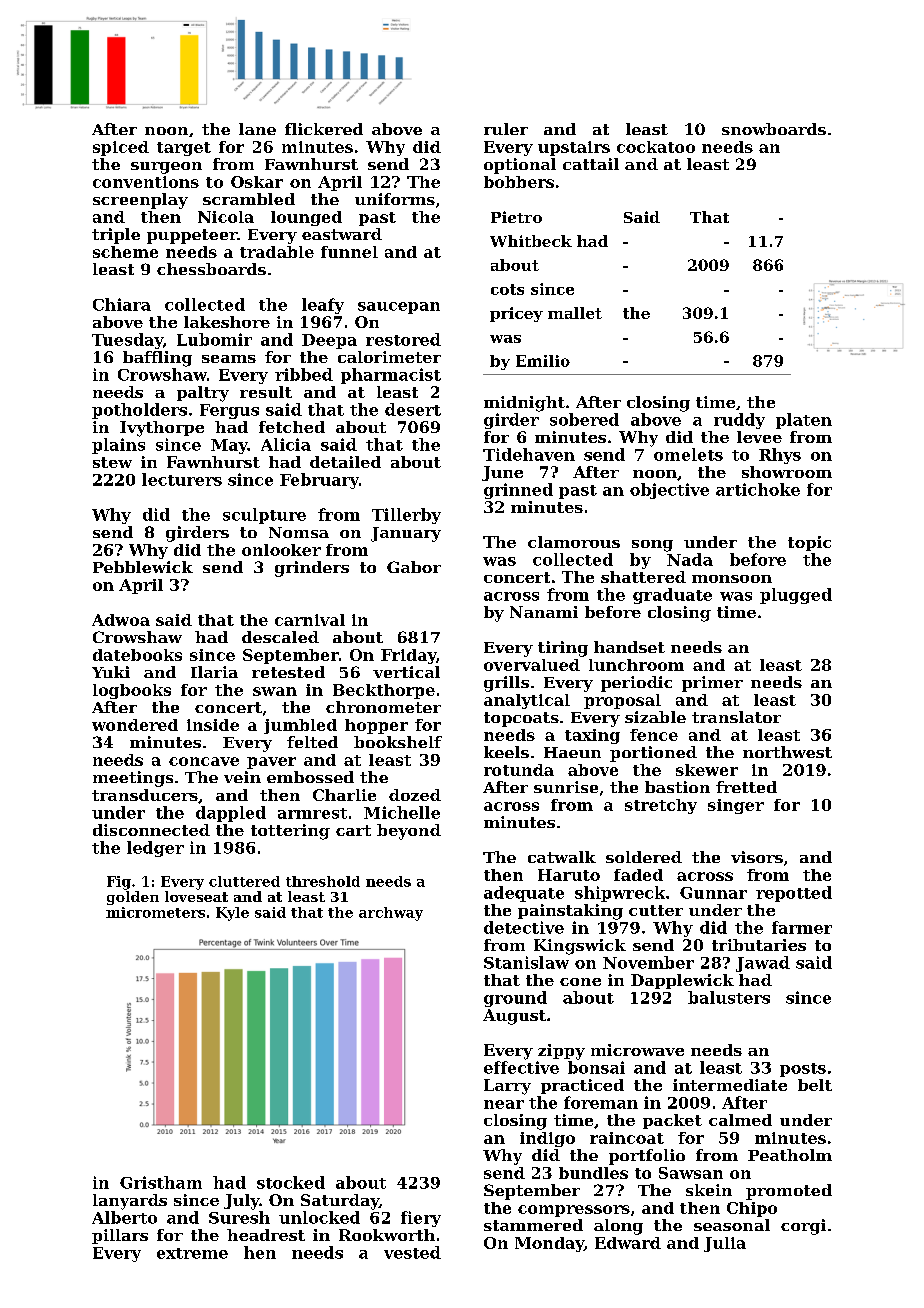 The image size is (924, 1308). Describe the element at coordinates (774, 129) in the screenshot. I see `snowboards` at that location.
